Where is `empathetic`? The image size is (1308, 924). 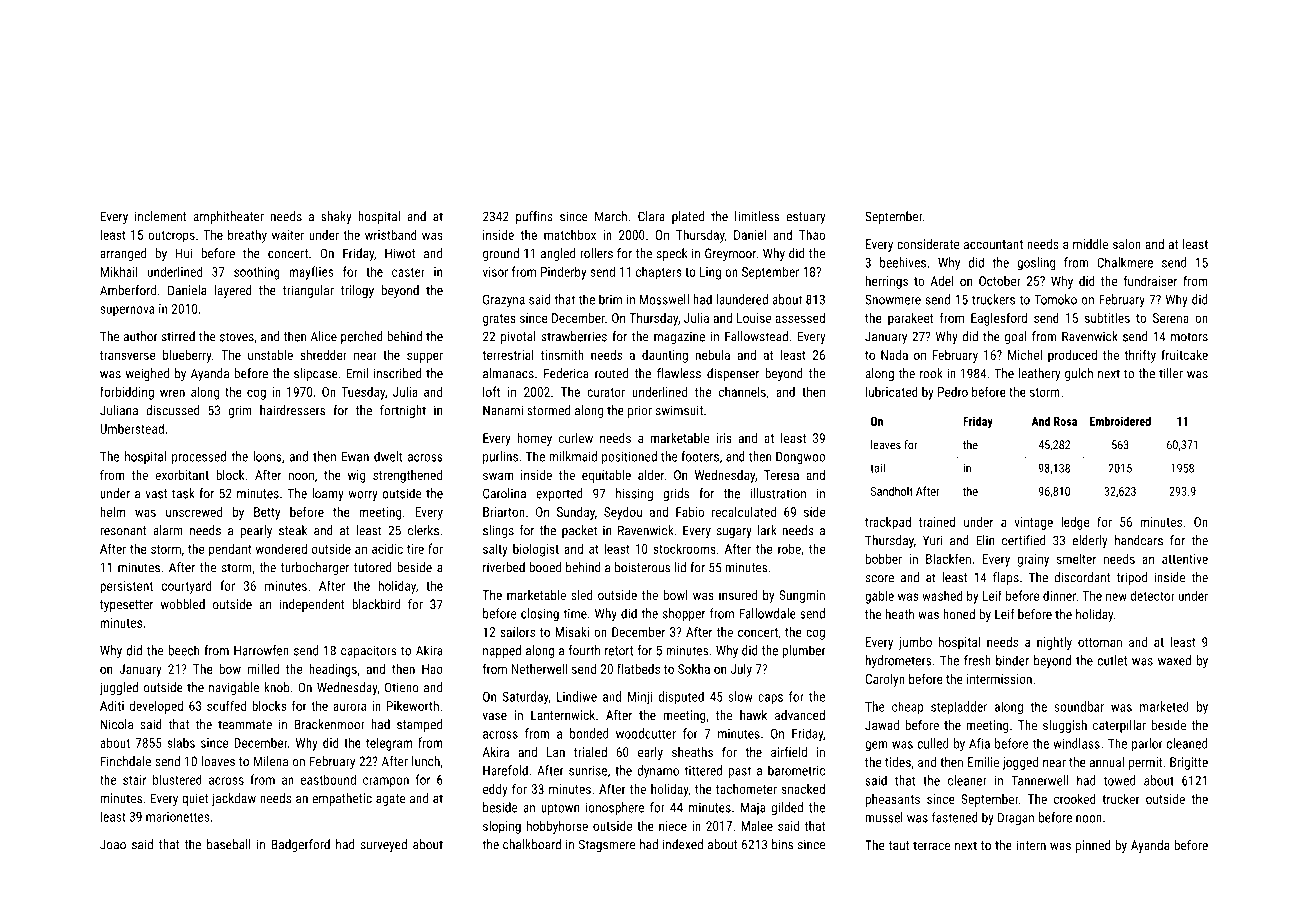 empathetic is located at coordinates (342, 799).
